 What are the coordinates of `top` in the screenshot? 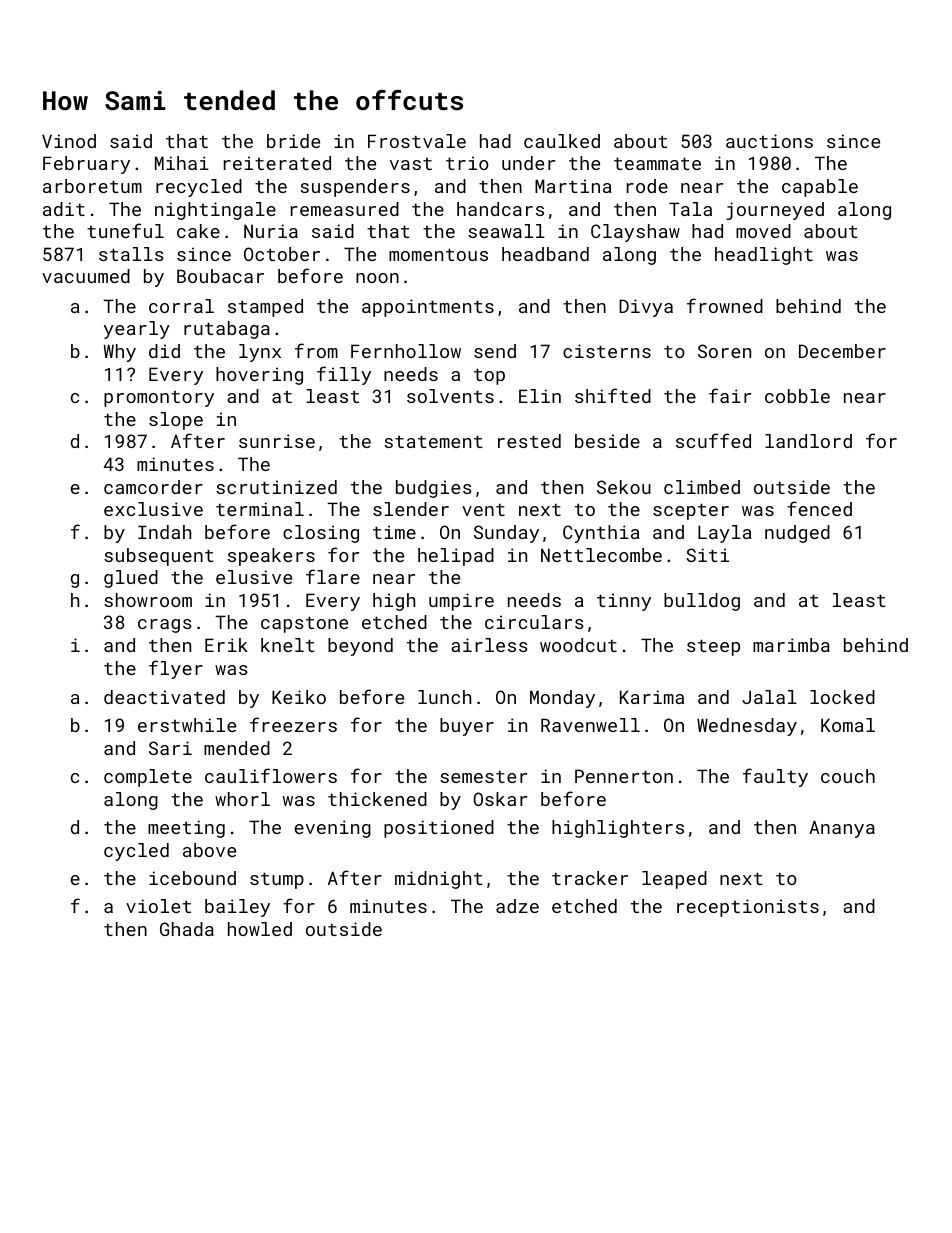 It's located at (489, 376).
